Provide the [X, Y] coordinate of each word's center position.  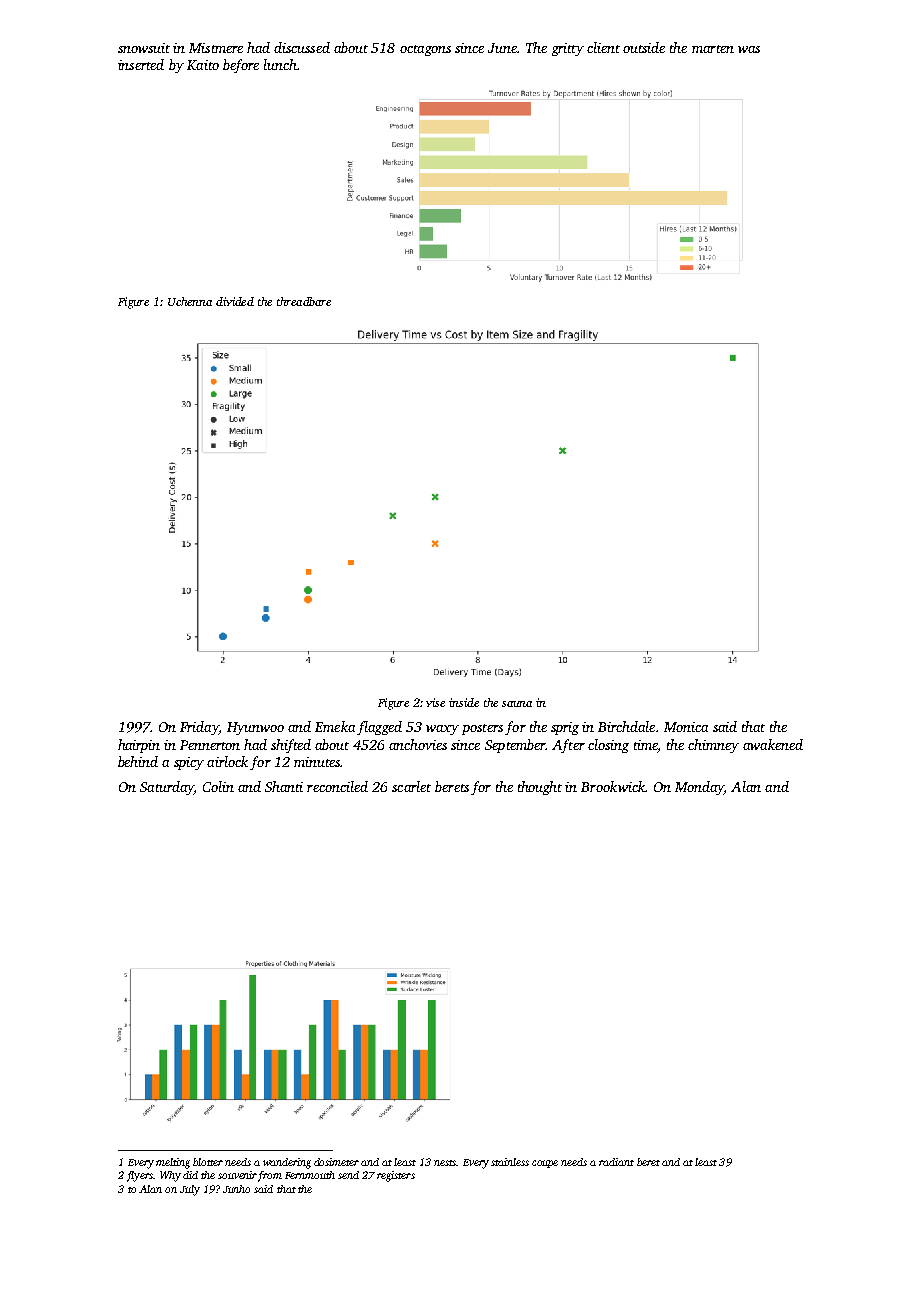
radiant [616, 1162]
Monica [686, 727]
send [348, 1175]
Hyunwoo [255, 728]
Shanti [284, 786]
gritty [568, 49]
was [749, 49]
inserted [141, 64]
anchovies [418, 744]
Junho [236, 1189]
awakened [773, 744]
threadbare [304, 301]
